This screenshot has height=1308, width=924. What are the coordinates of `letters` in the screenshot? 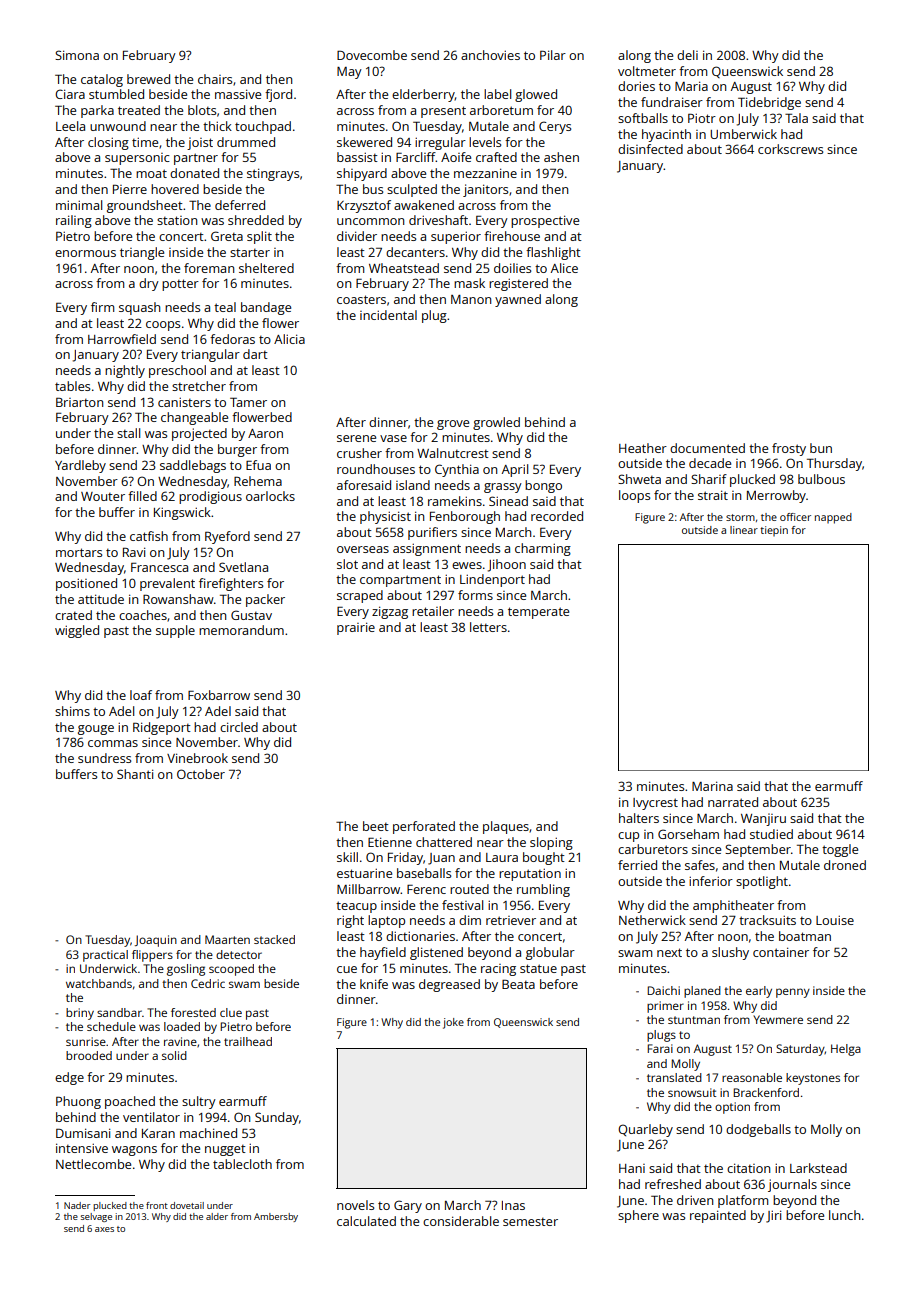 It's located at (488, 627).
